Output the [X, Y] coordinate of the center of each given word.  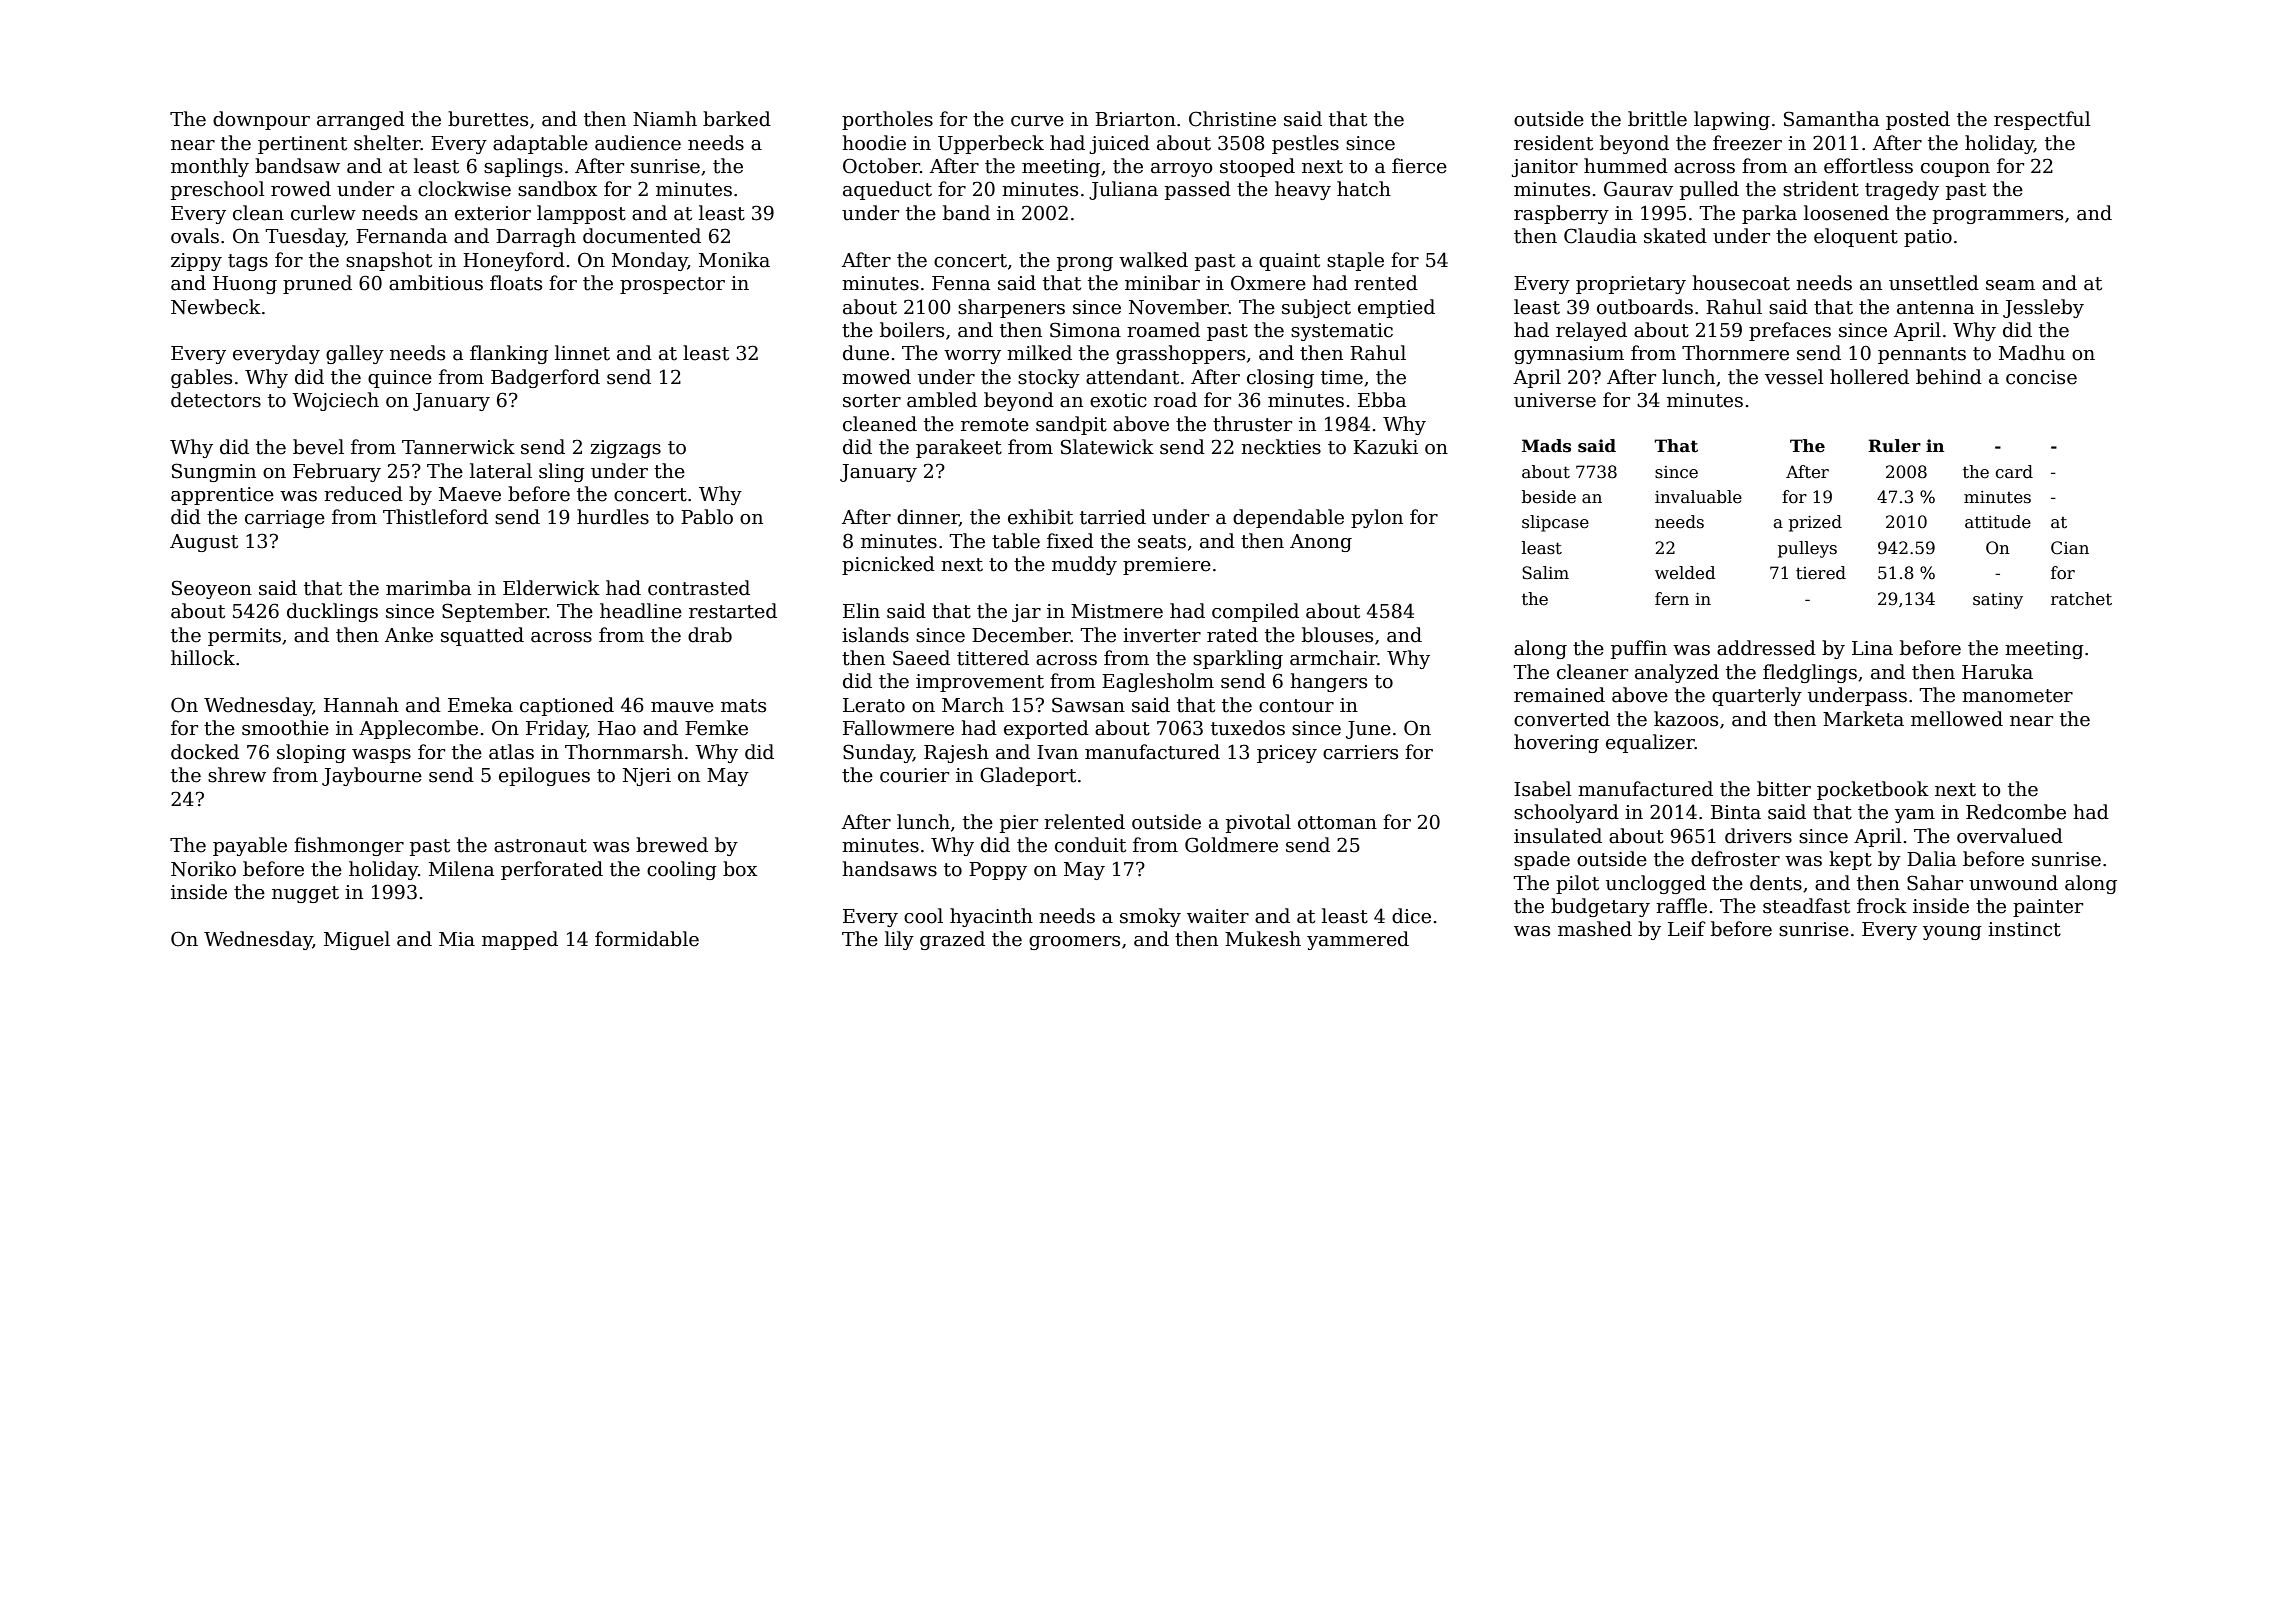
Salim [1545, 573]
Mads [1546, 446]
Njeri [647, 777]
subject [1316, 308]
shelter [387, 143]
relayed [1591, 331]
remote [995, 425]
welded [1685, 573]
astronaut [540, 846]
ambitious [436, 283]
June [1368, 730]
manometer [2017, 696]
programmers [1998, 217]
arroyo [1182, 170]
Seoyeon [212, 589]
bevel [318, 447]
